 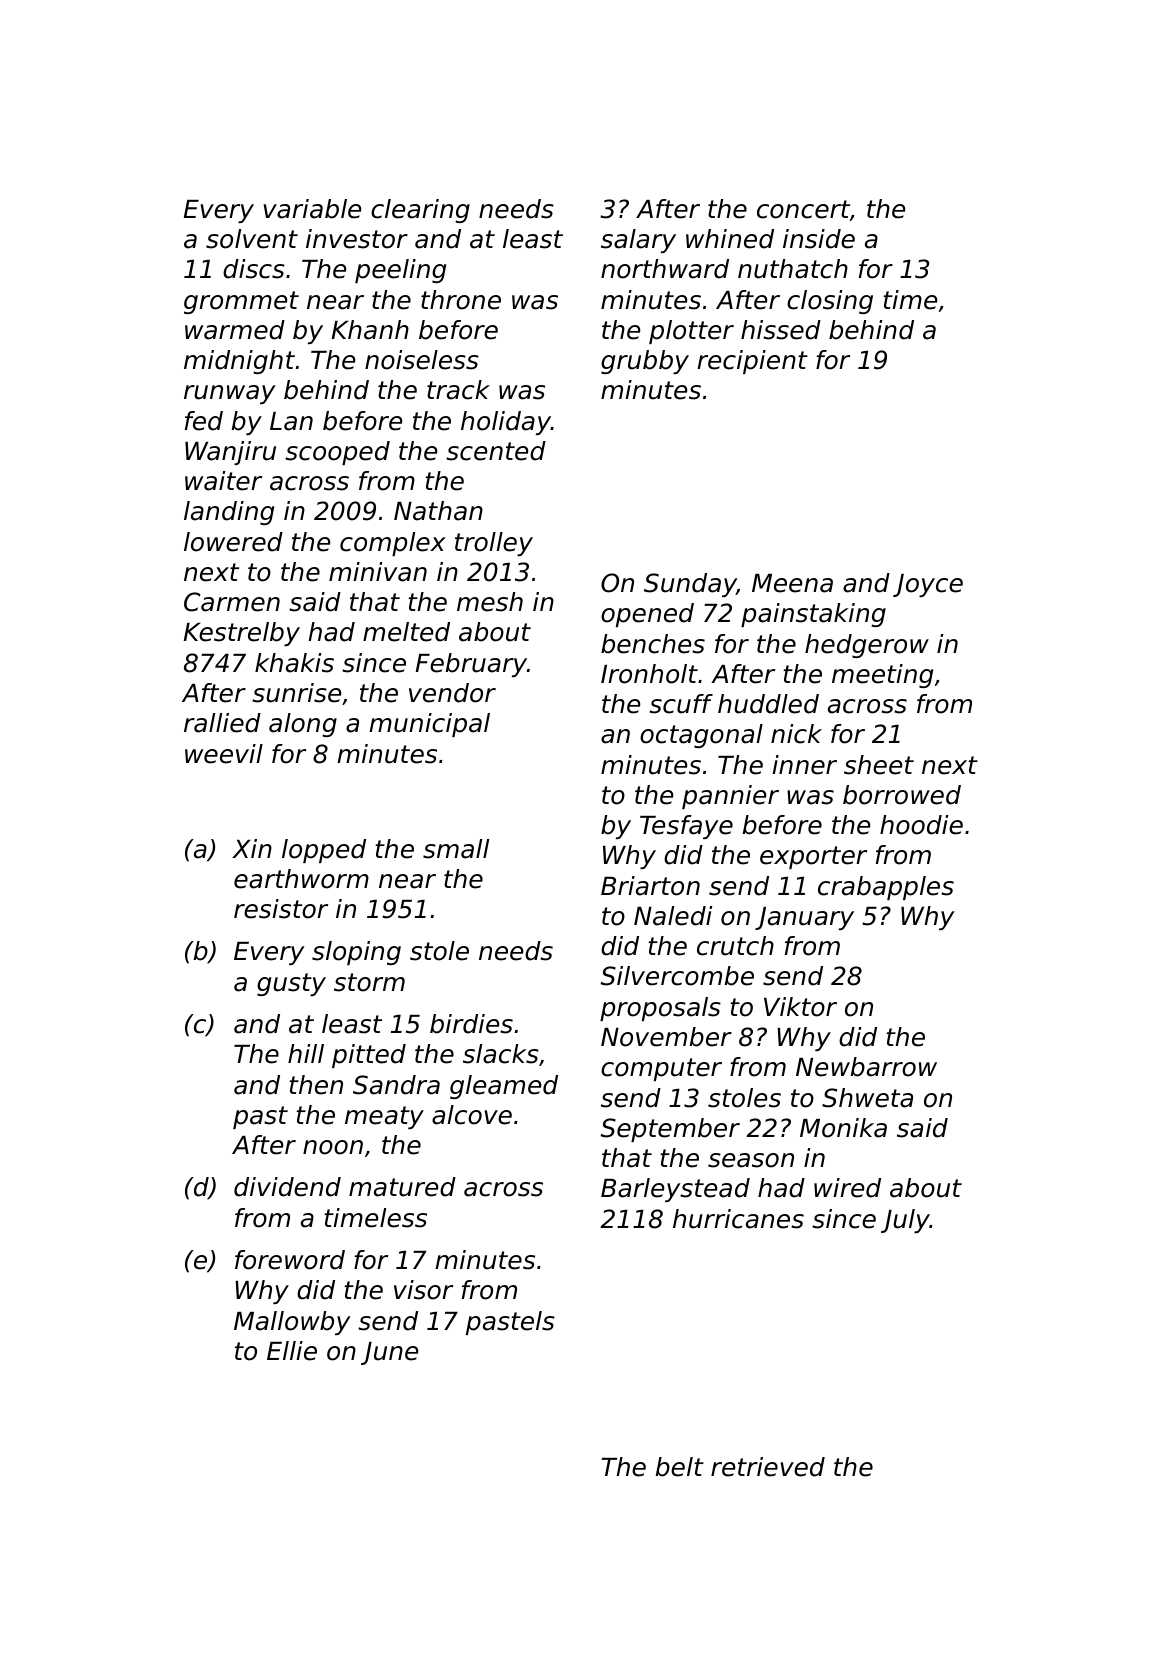 I want to click on lopped, so click(x=324, y=851).
